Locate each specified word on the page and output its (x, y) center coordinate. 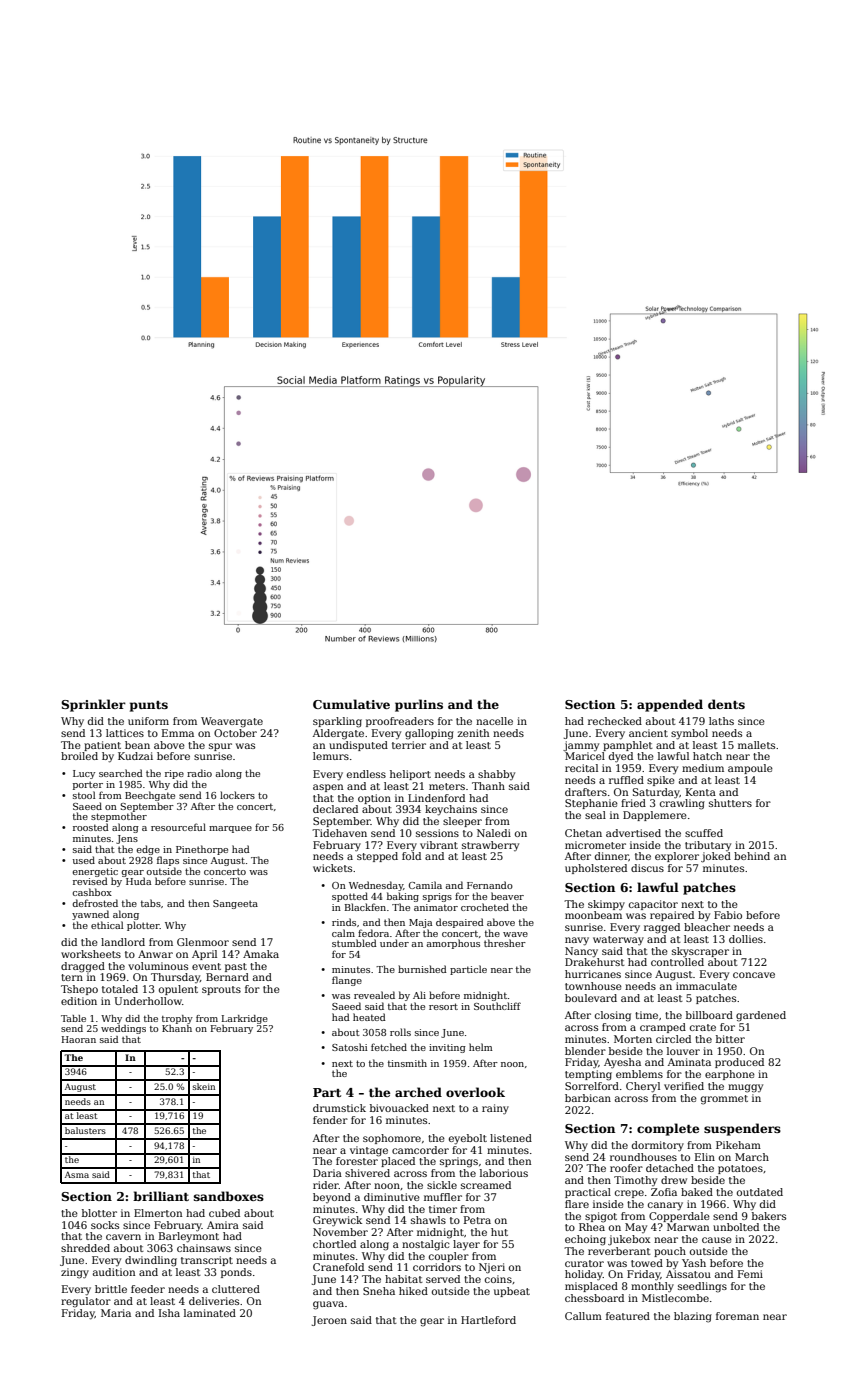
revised (90, 881)
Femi (750, 1274)
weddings (123, 1029)
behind (752, 856)
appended (670, 705)
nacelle (494, 721)
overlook (475, 1092)
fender (330, 1120)
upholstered (596, 869)
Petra (477, 1220)
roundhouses (643, 1157)
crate (703, 1027)
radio (199, 773)
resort (443, 1006)
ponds (236, 1273)
